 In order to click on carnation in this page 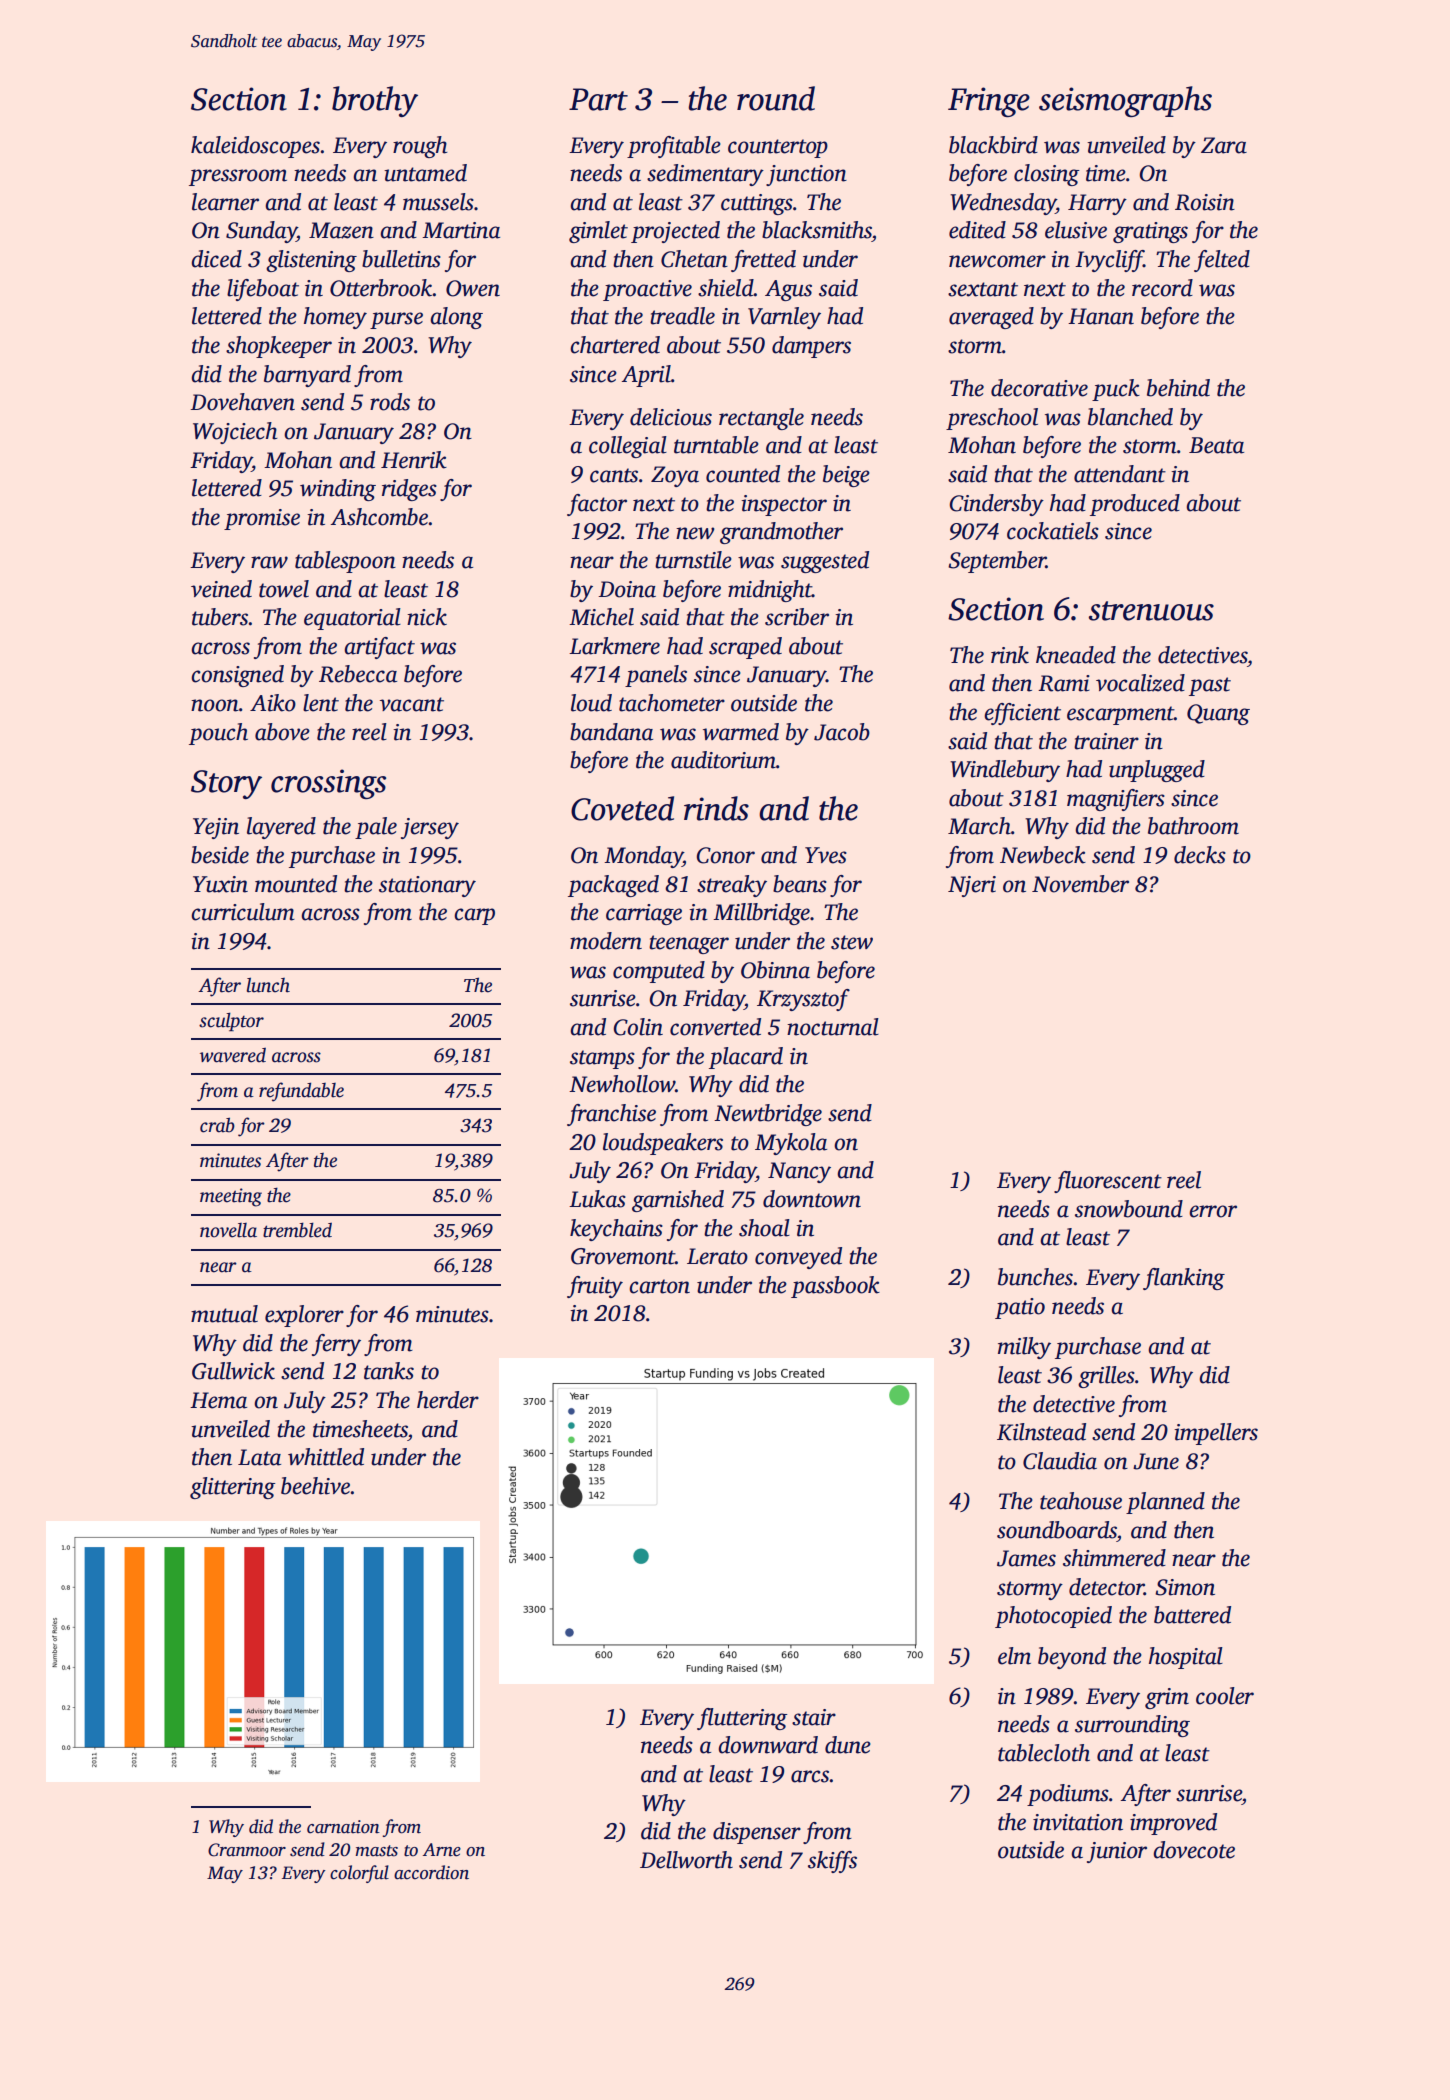, I will do `click(343, 1827)`.
